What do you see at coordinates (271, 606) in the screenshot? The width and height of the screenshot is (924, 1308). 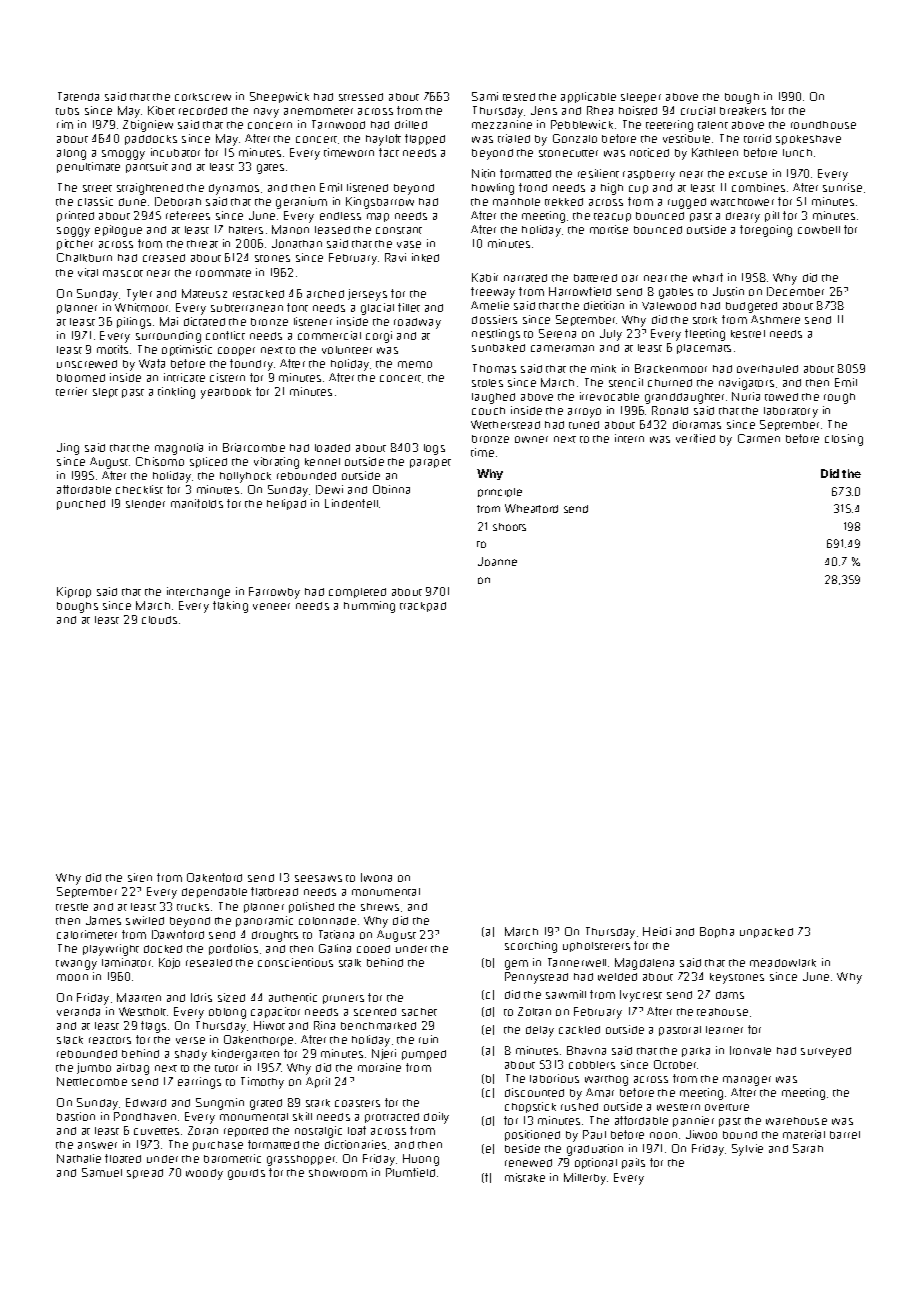 I see `veneer` at bounding box center [271, 606].
